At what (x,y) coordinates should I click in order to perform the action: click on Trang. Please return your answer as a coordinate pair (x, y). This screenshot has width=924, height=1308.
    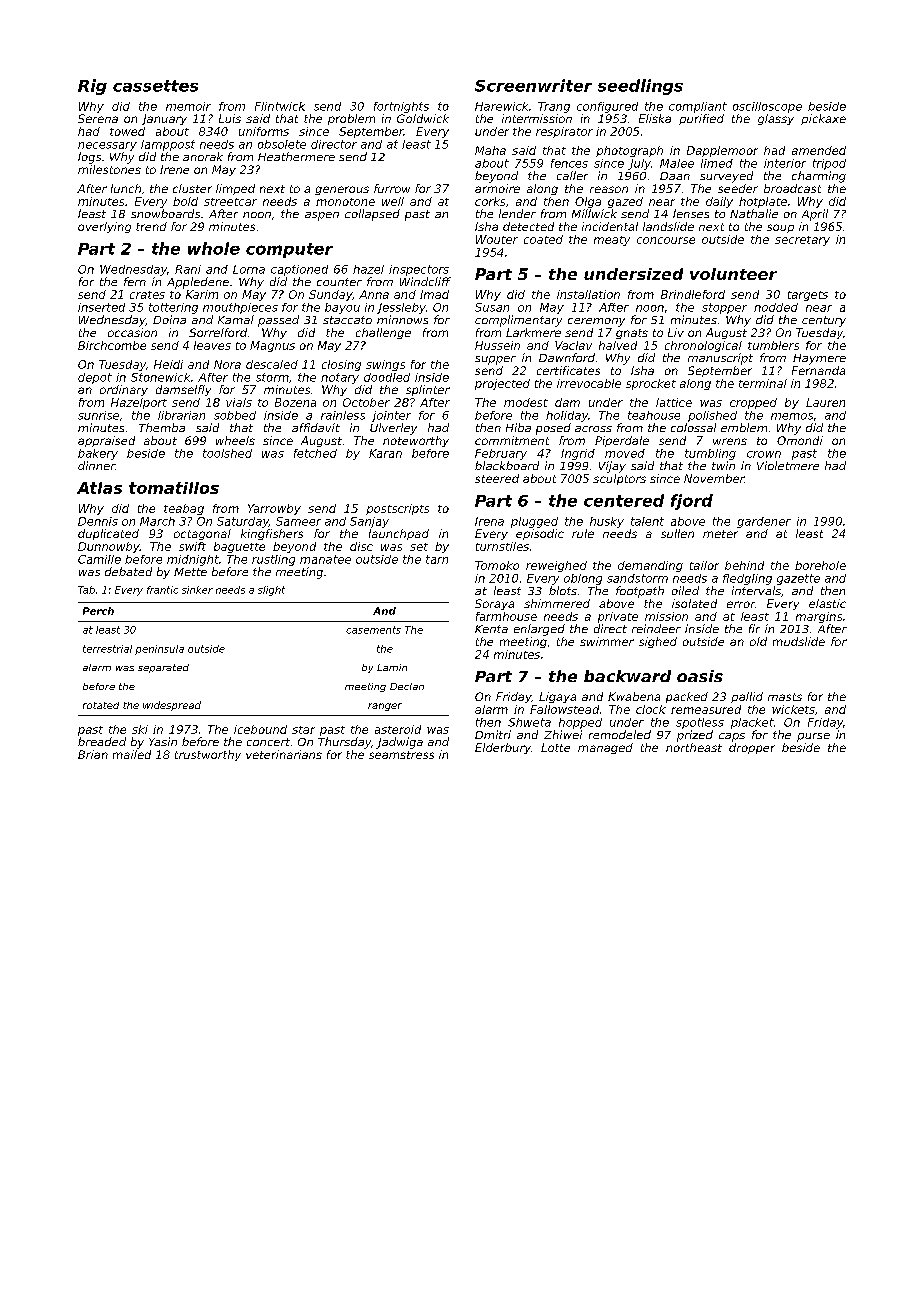
    Looking at the image, I should click on (554, 107).
